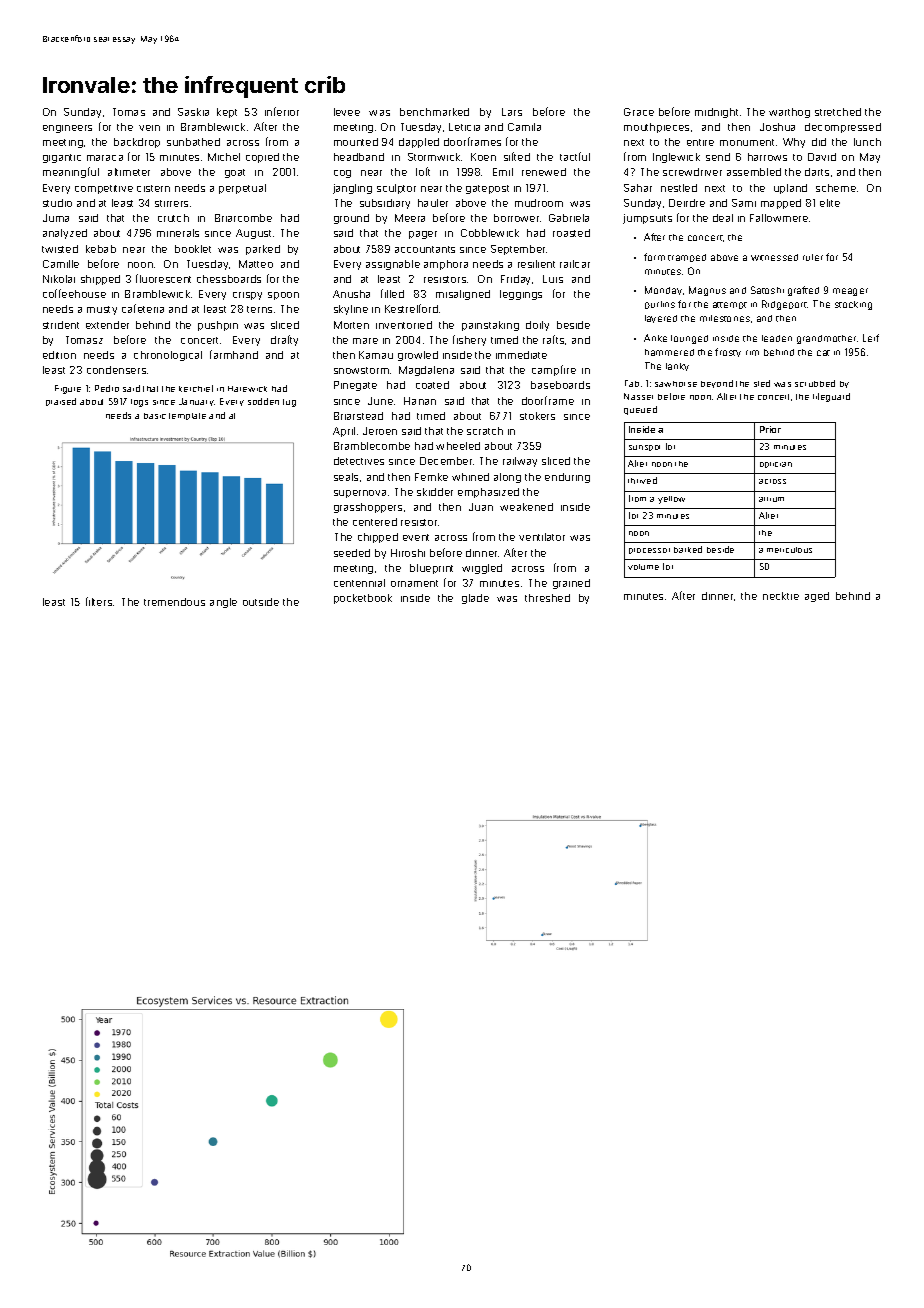  I want to click on yellow, so click(671, 500).
